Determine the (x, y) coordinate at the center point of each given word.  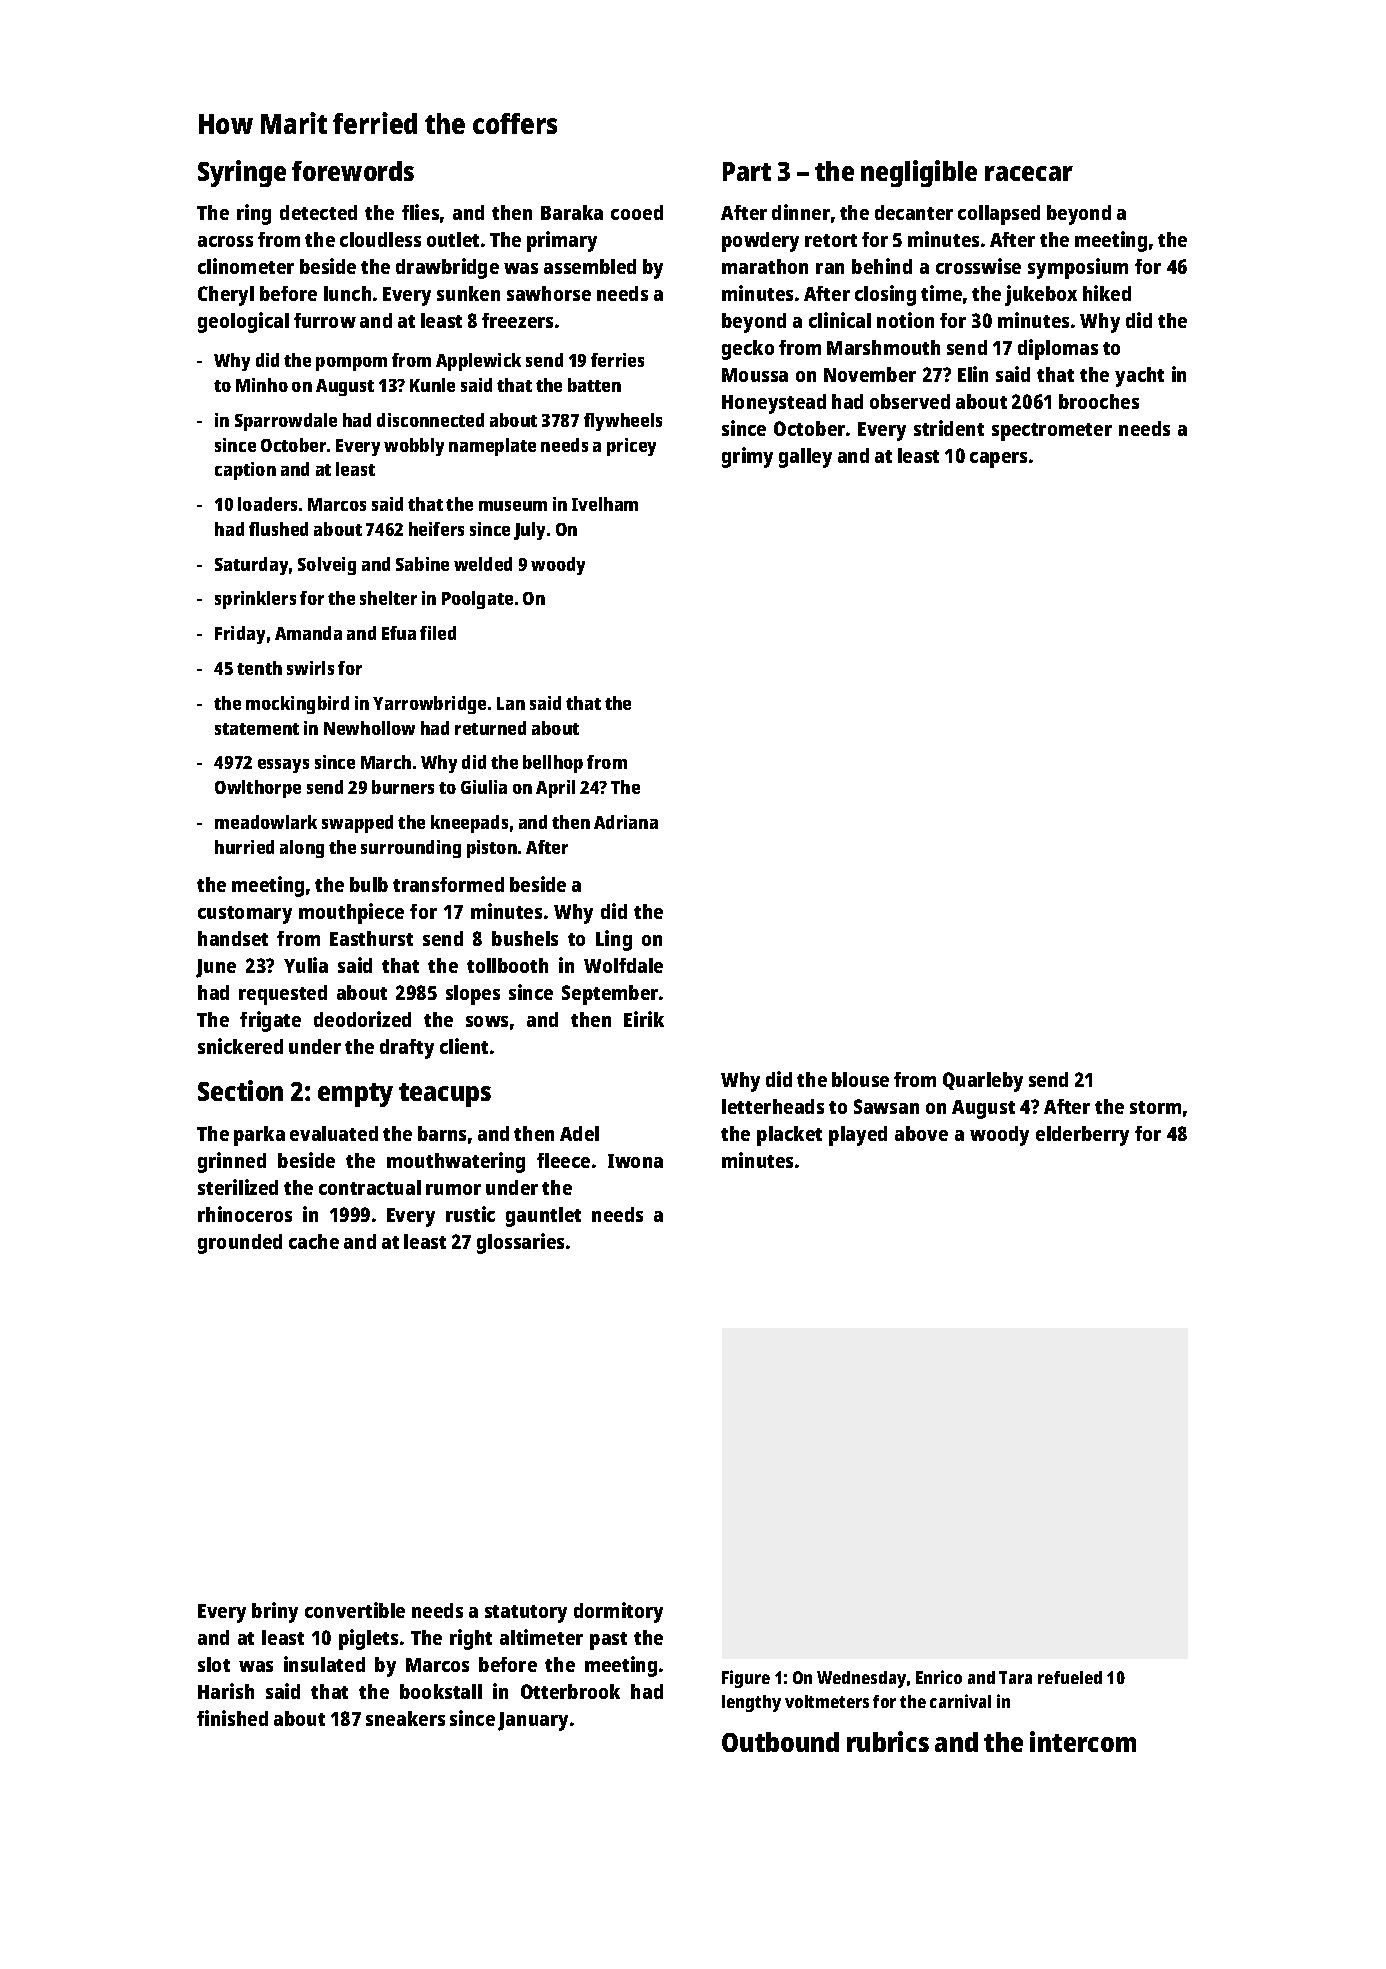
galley (805, 458)
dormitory (618, 1612)
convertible (355, 1610)
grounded (240, 1244)
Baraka (572, 212)
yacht (1139, 377)
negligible (919, 173)
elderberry (1082, 1136)
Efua (399, 633)
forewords (353, 171)
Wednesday (861, 1679)
